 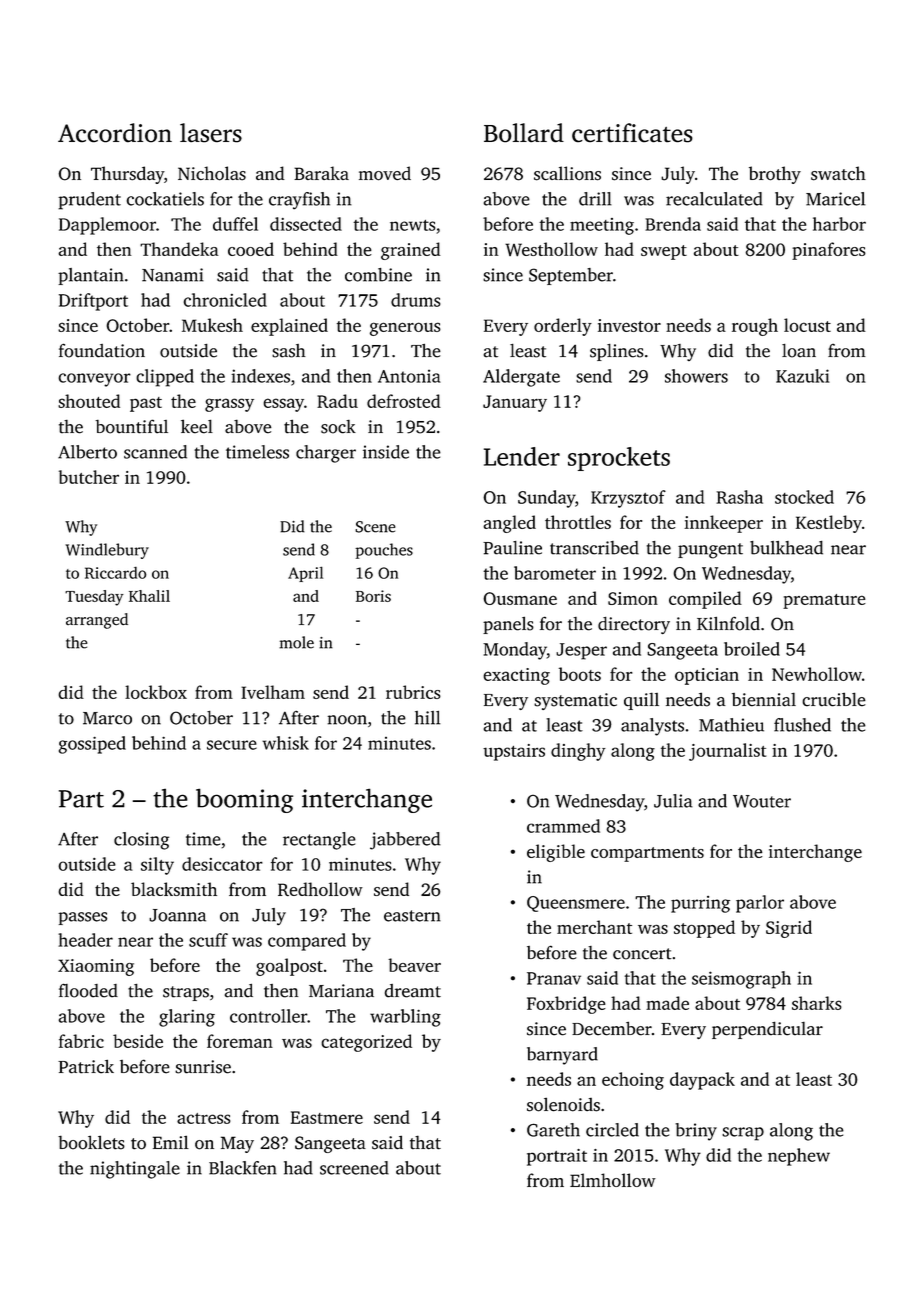 I want to click on Blackfen, so click(x=243, y=1168).
